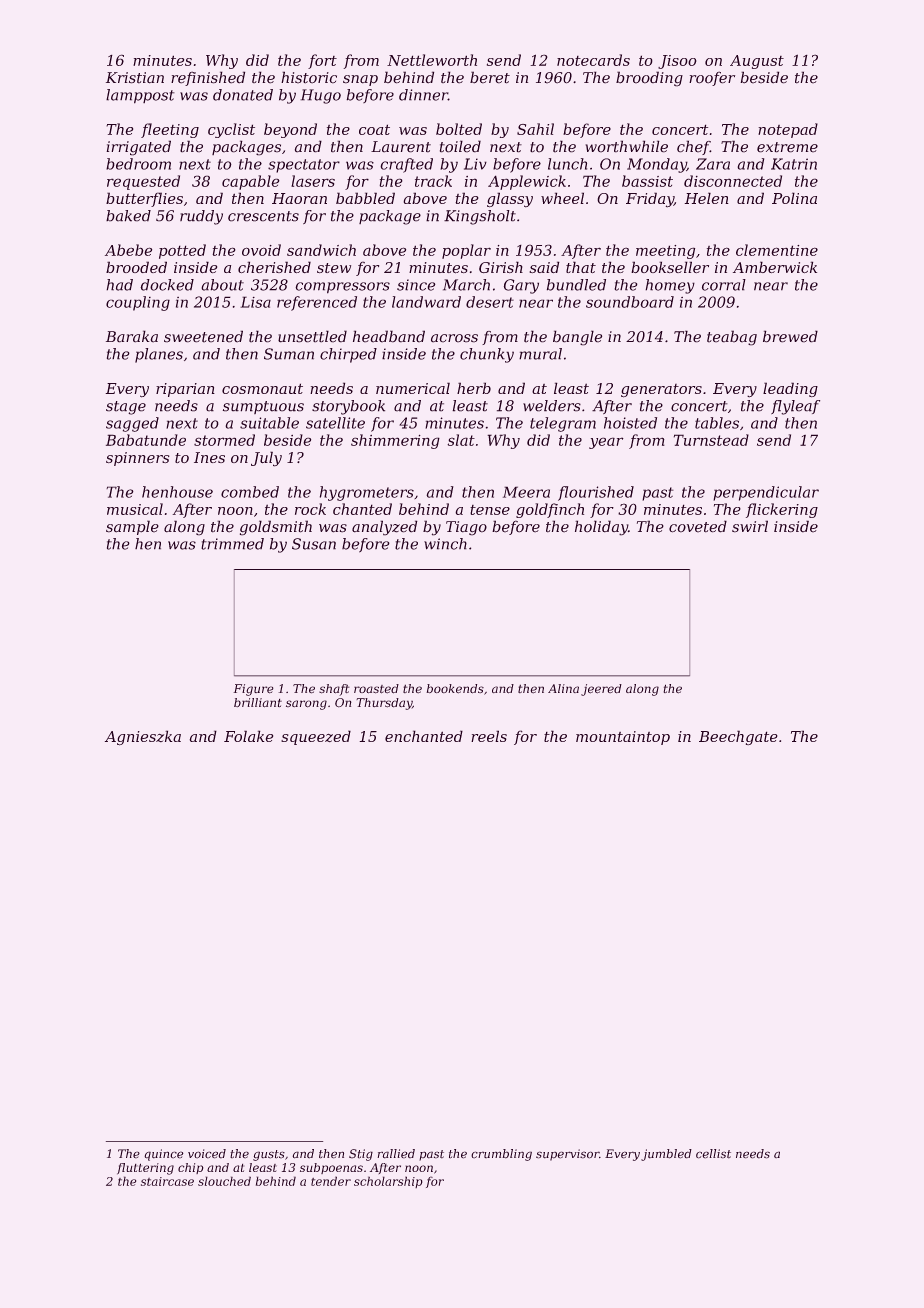 This page has width=924, height=1308. Describe the element at coordinates (145, 1169) in the page. I see `fluttering` at that location.
